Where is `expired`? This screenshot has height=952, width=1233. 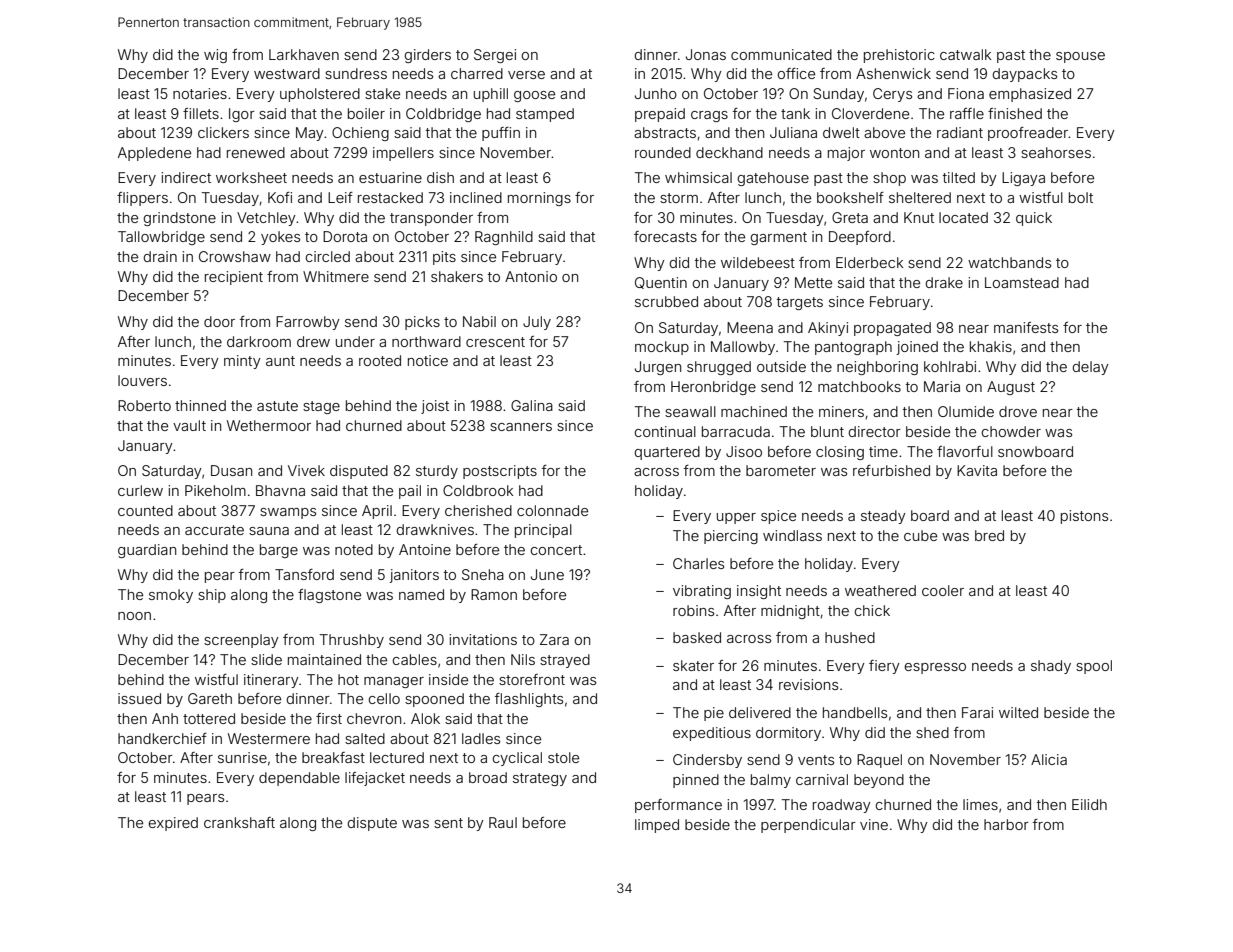 expired is located at coordinates (173, 824).
